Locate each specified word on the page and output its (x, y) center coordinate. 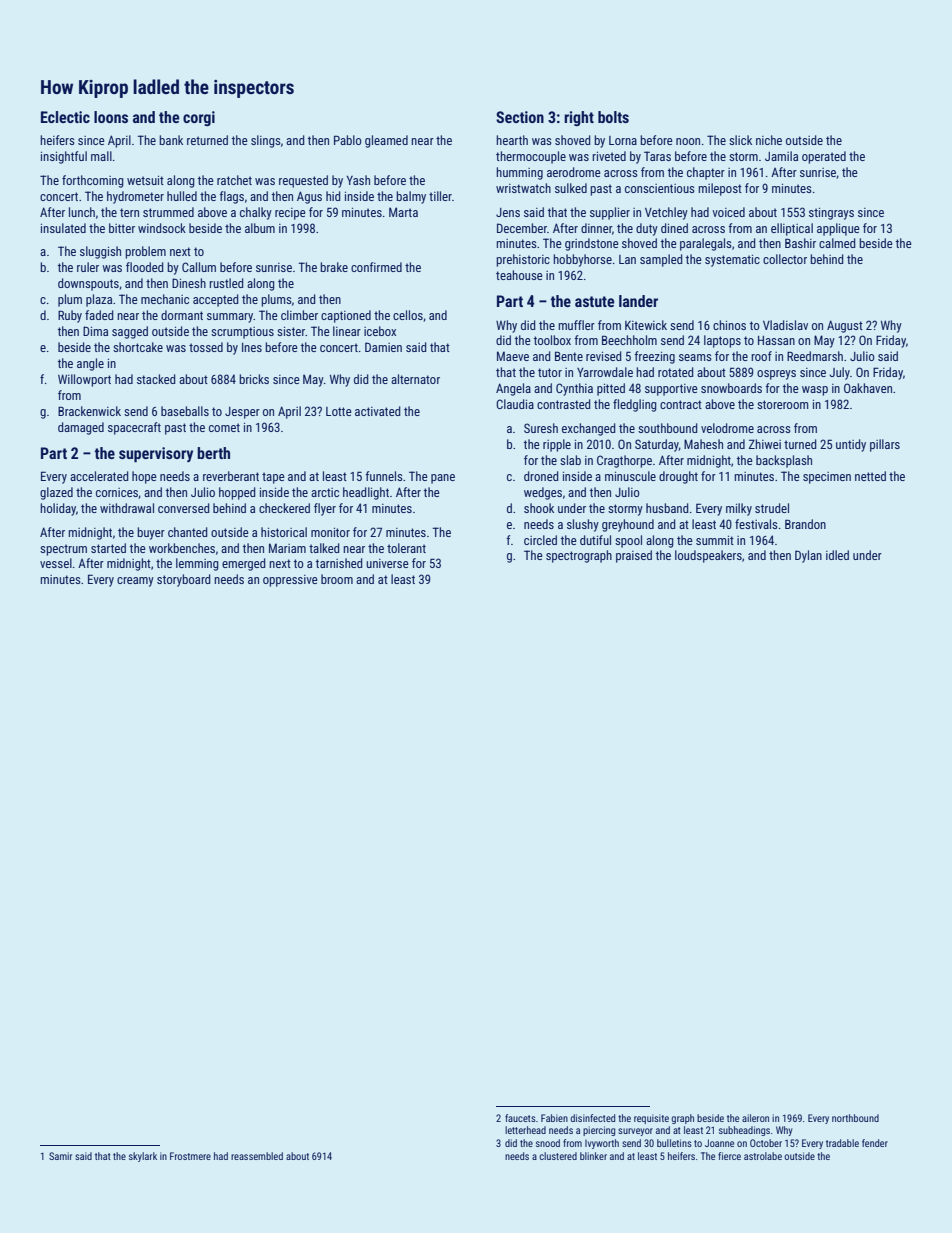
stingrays (831, 214)
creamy (135, 582)
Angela (513, 389)
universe (387, 563)
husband (667, 508)
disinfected (592, 1118)
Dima (95, 331)
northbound (855, 1118)
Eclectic (65, 117)
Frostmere (190, 1156)
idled (837, 555)
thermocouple (531, 157)
